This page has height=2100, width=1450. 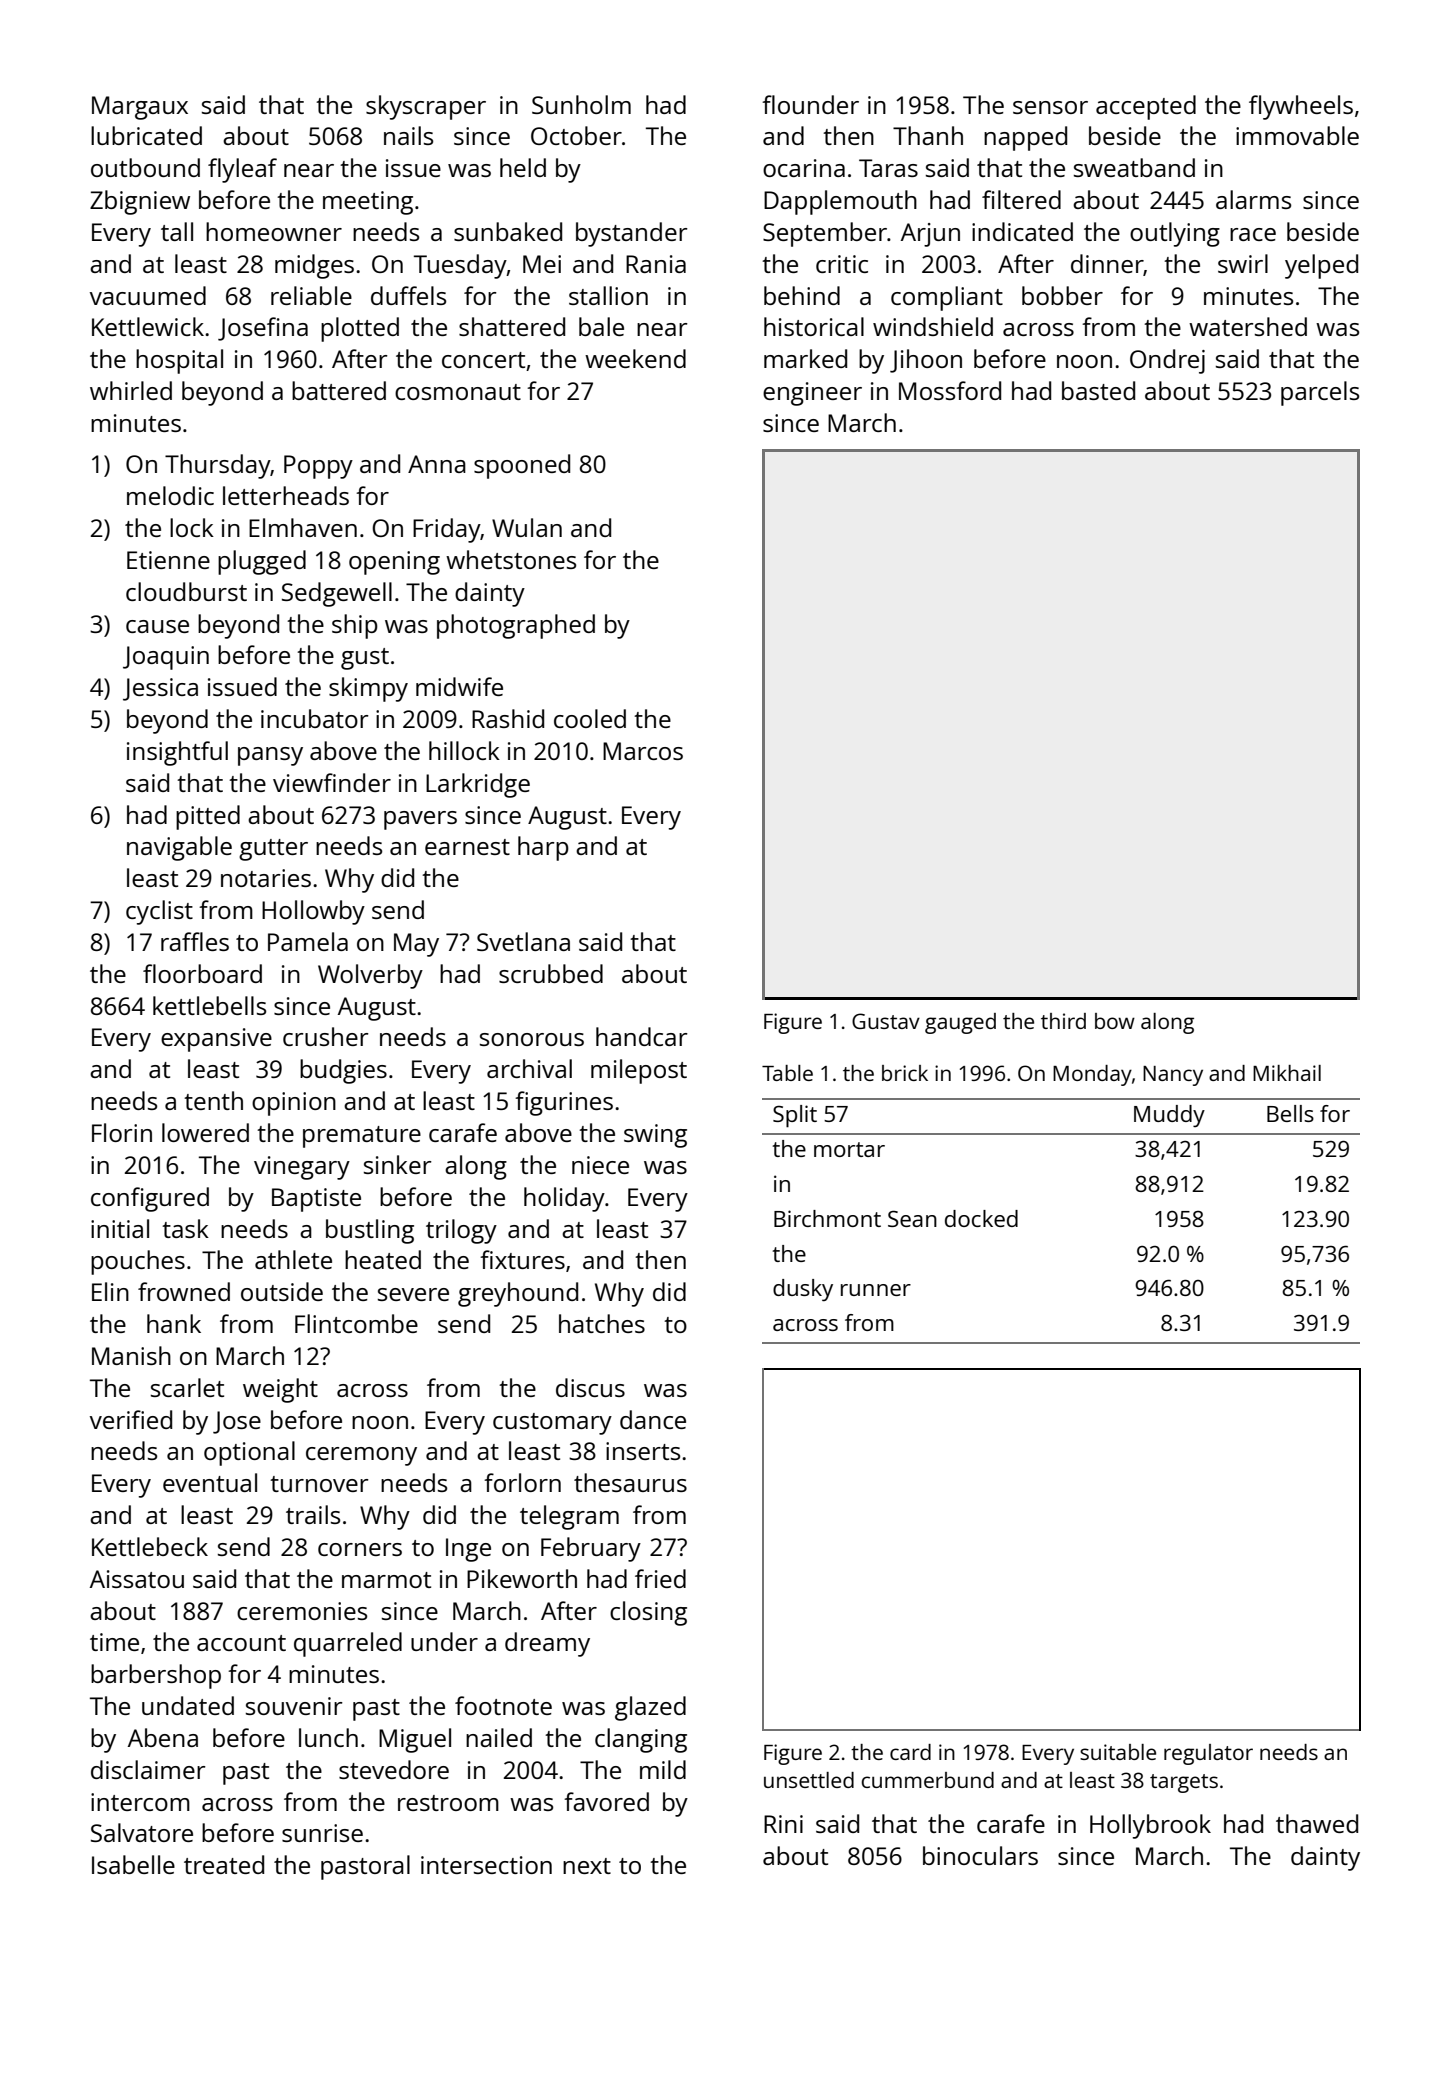 What do you see at coordinates (159, 912) in the page?
I see `cyclist` at bounding box center [159, 912].
